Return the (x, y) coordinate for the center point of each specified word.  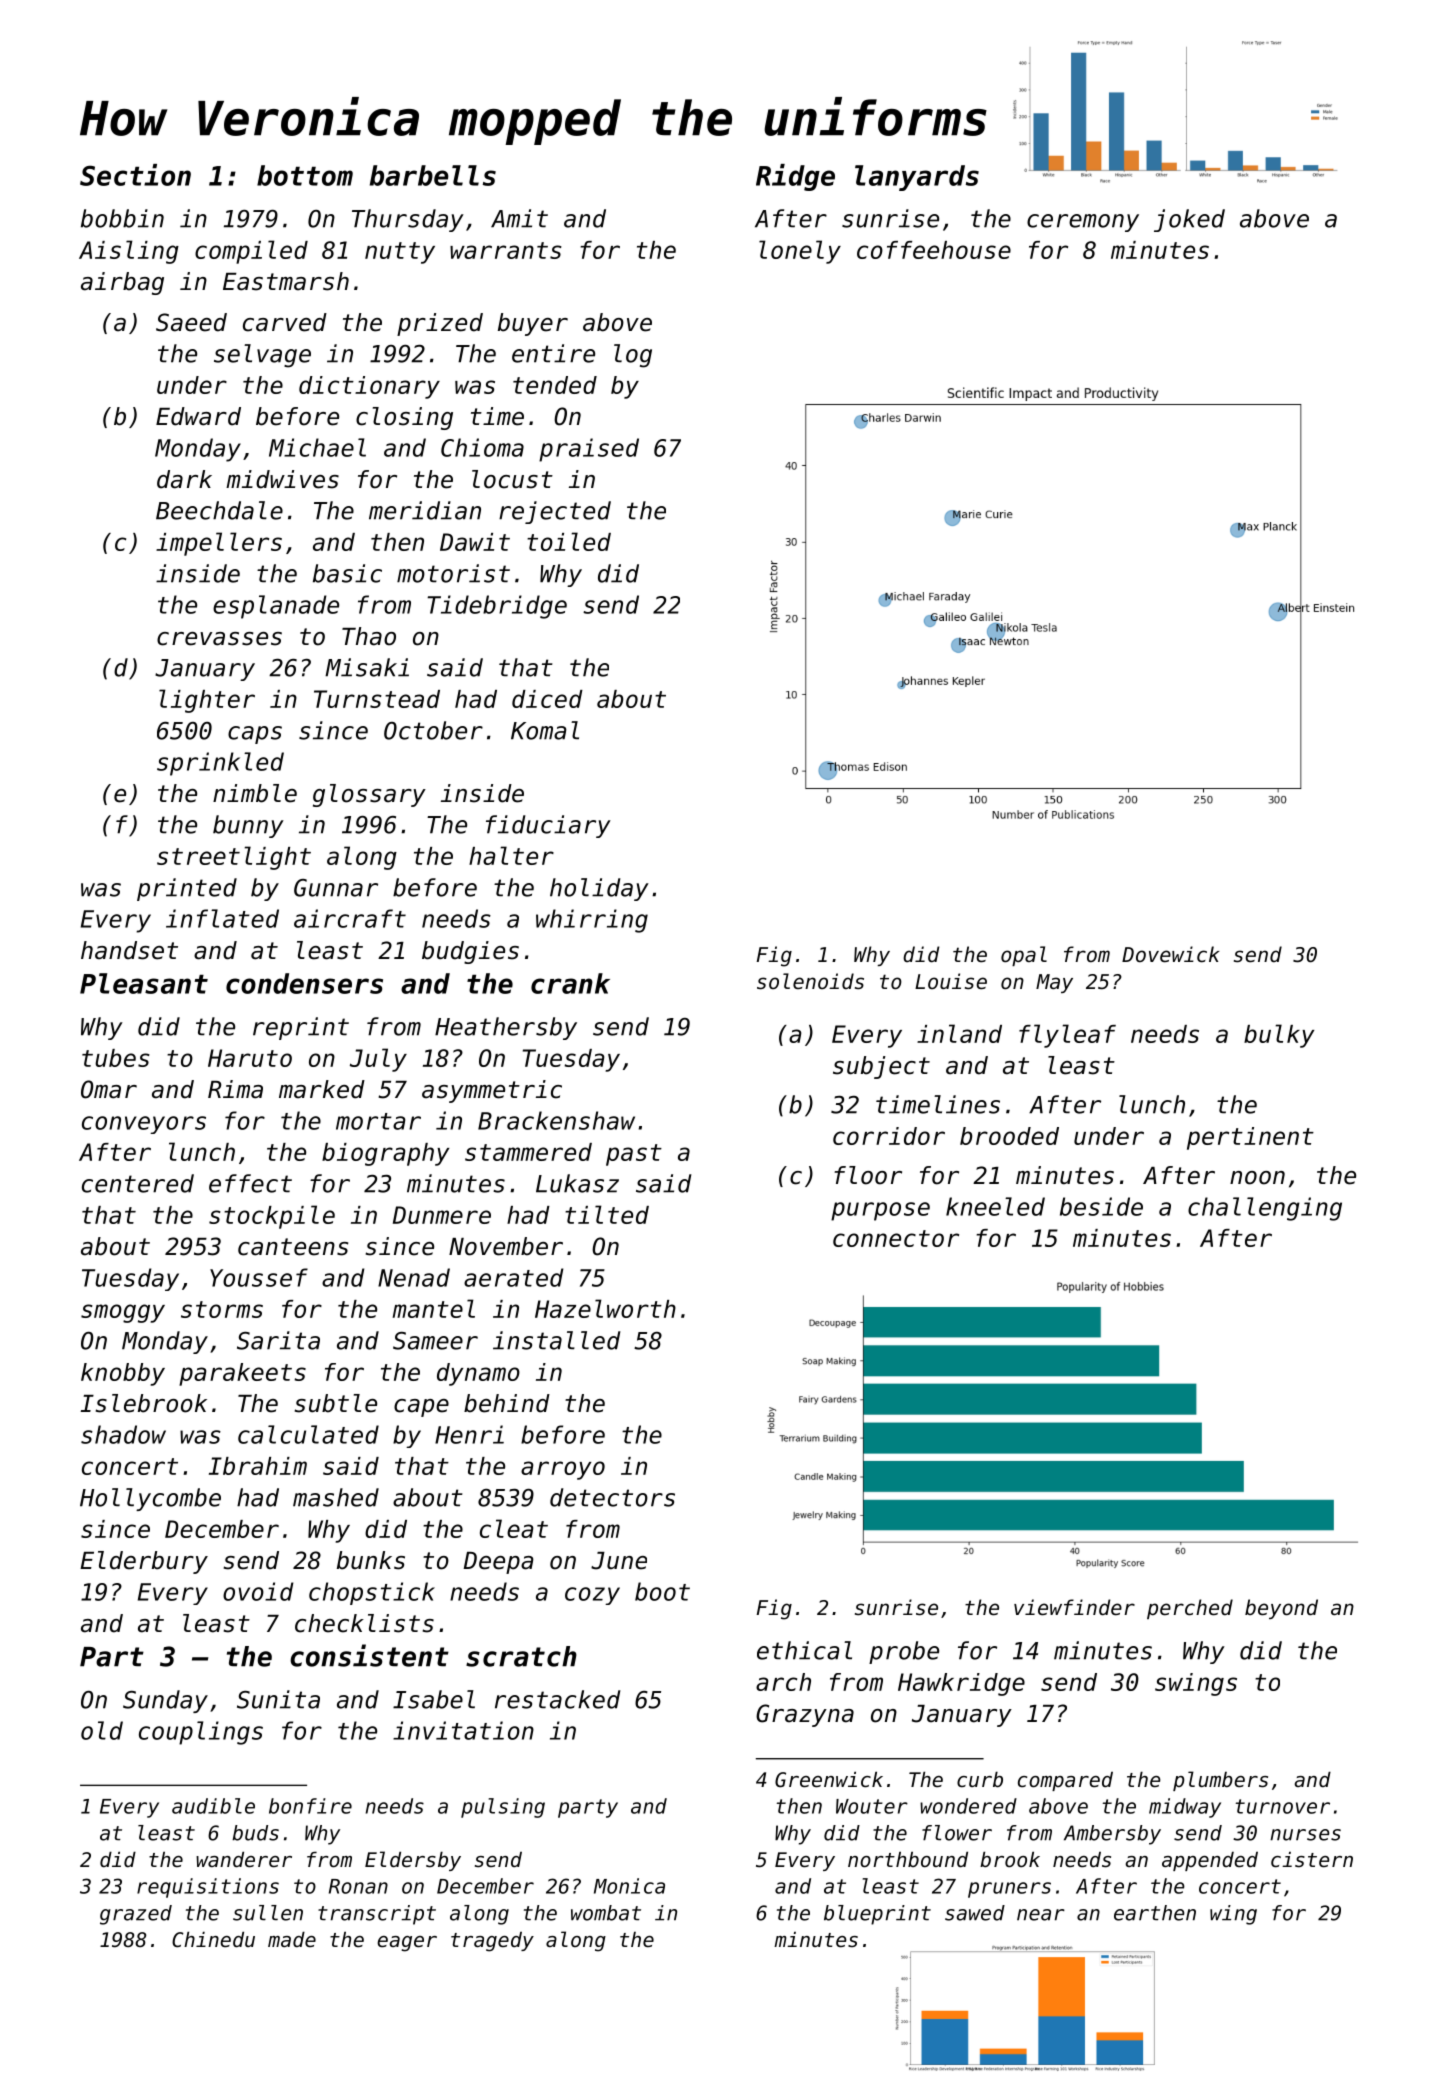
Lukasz (577, 1183)
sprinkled (220, 764)
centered (138, 1183)
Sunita (278, 1699)
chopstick (372, 1593)
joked (1189, 220)
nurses (1305, 1835)
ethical (804, 1650)
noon (1257, 1178)
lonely (800, 252)
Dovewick (1171, 954)
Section (135, 175)
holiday (599, 889)
